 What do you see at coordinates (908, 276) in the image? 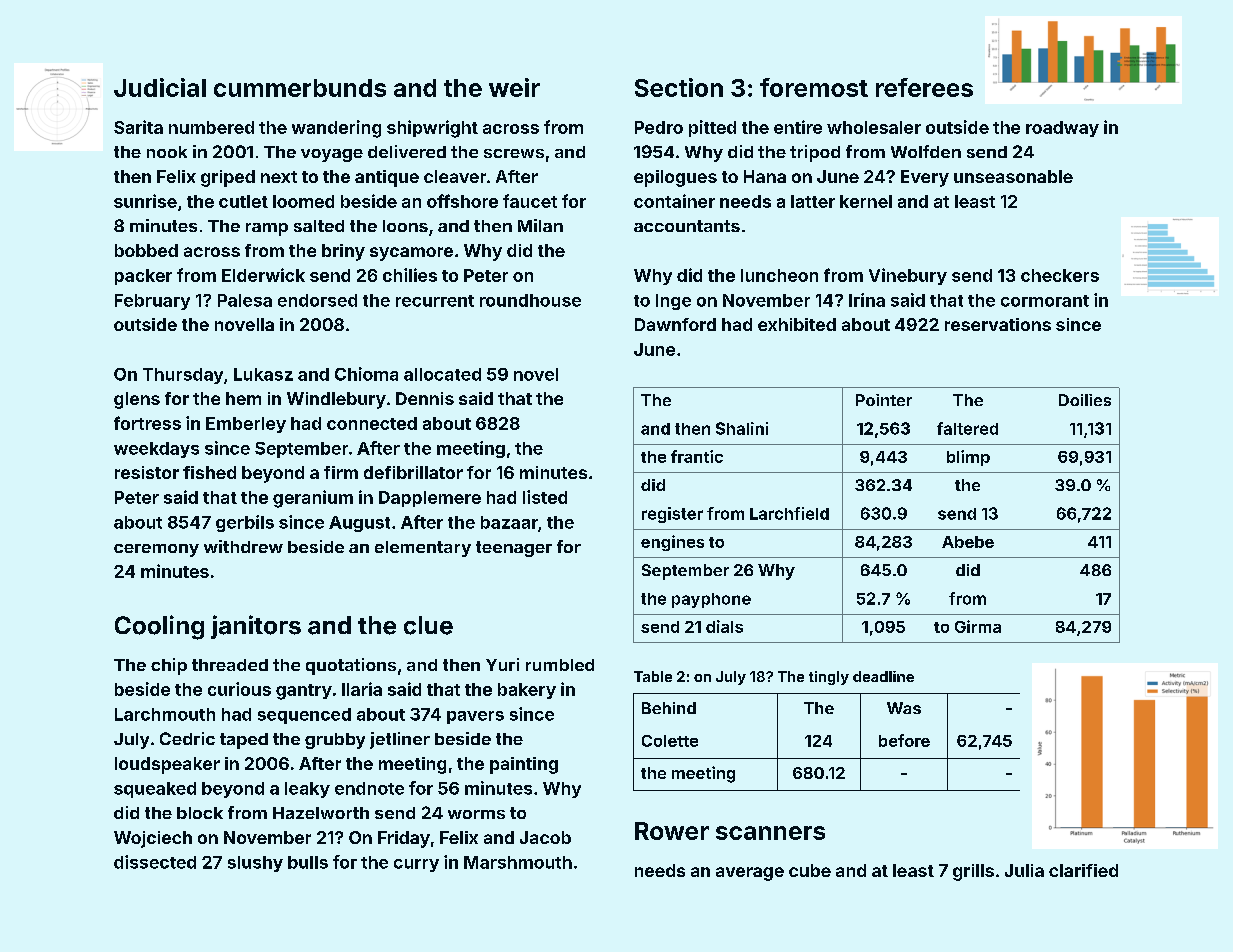
I see `Vinebury` at bounding box center [908, 276].
